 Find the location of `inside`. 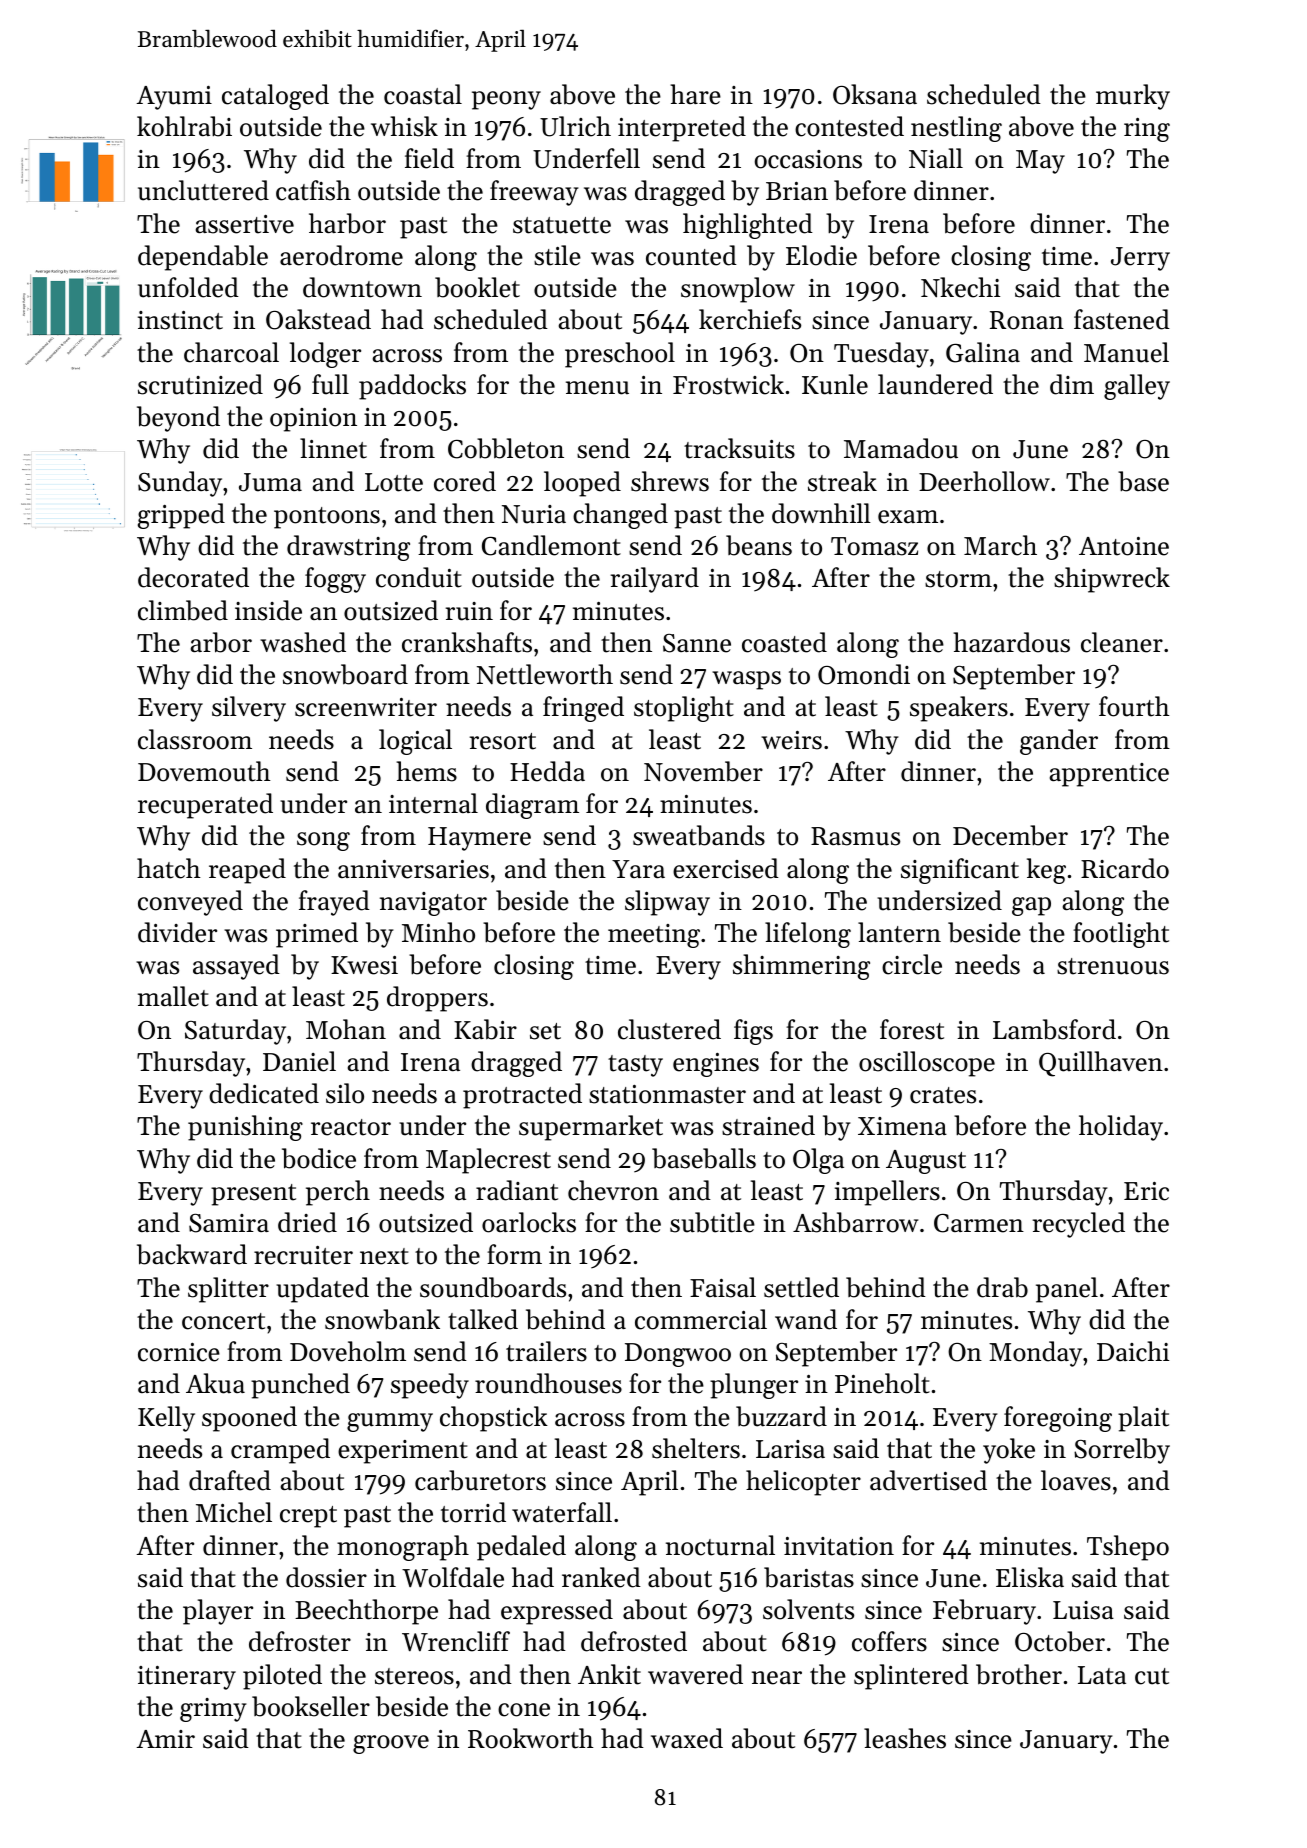

inside is located at coordinates (268, 610).
